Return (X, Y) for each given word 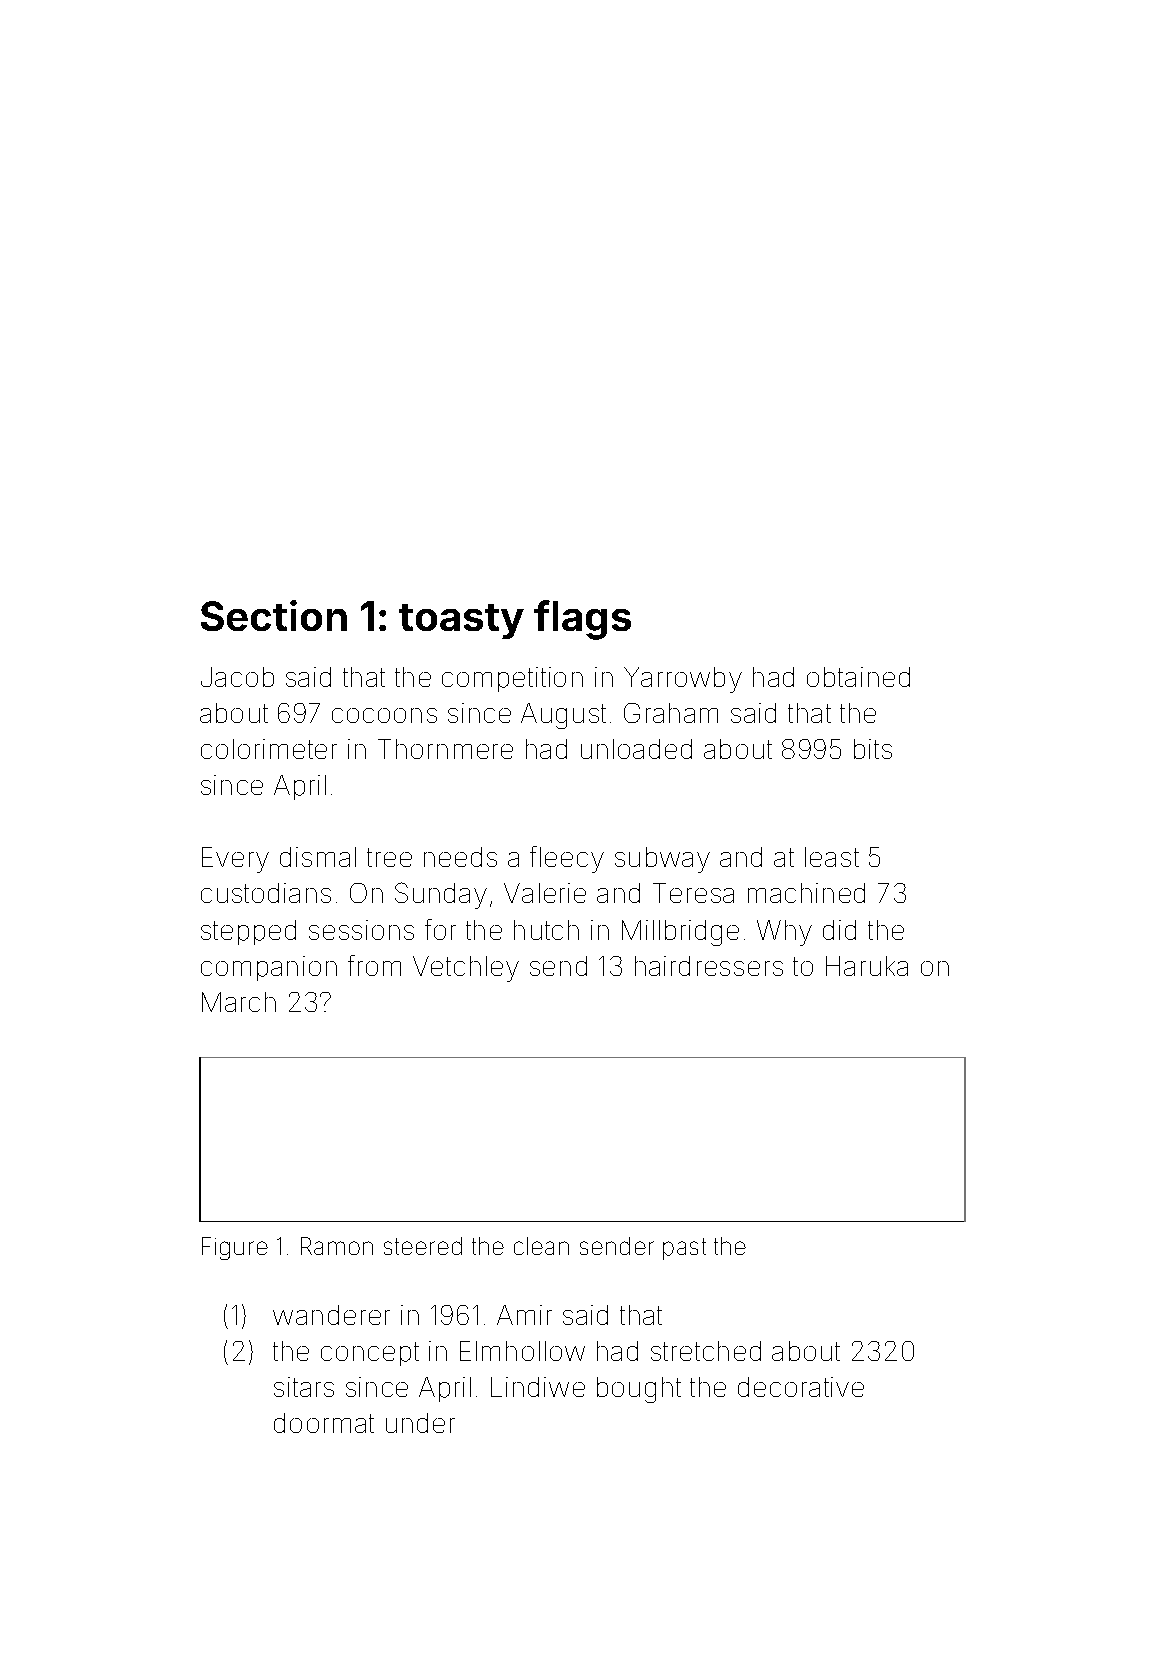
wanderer (331, 1315)
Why (784, 933)
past (684, 1249)
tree (389, 857)
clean (541, 1246)
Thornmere (445, 749)
